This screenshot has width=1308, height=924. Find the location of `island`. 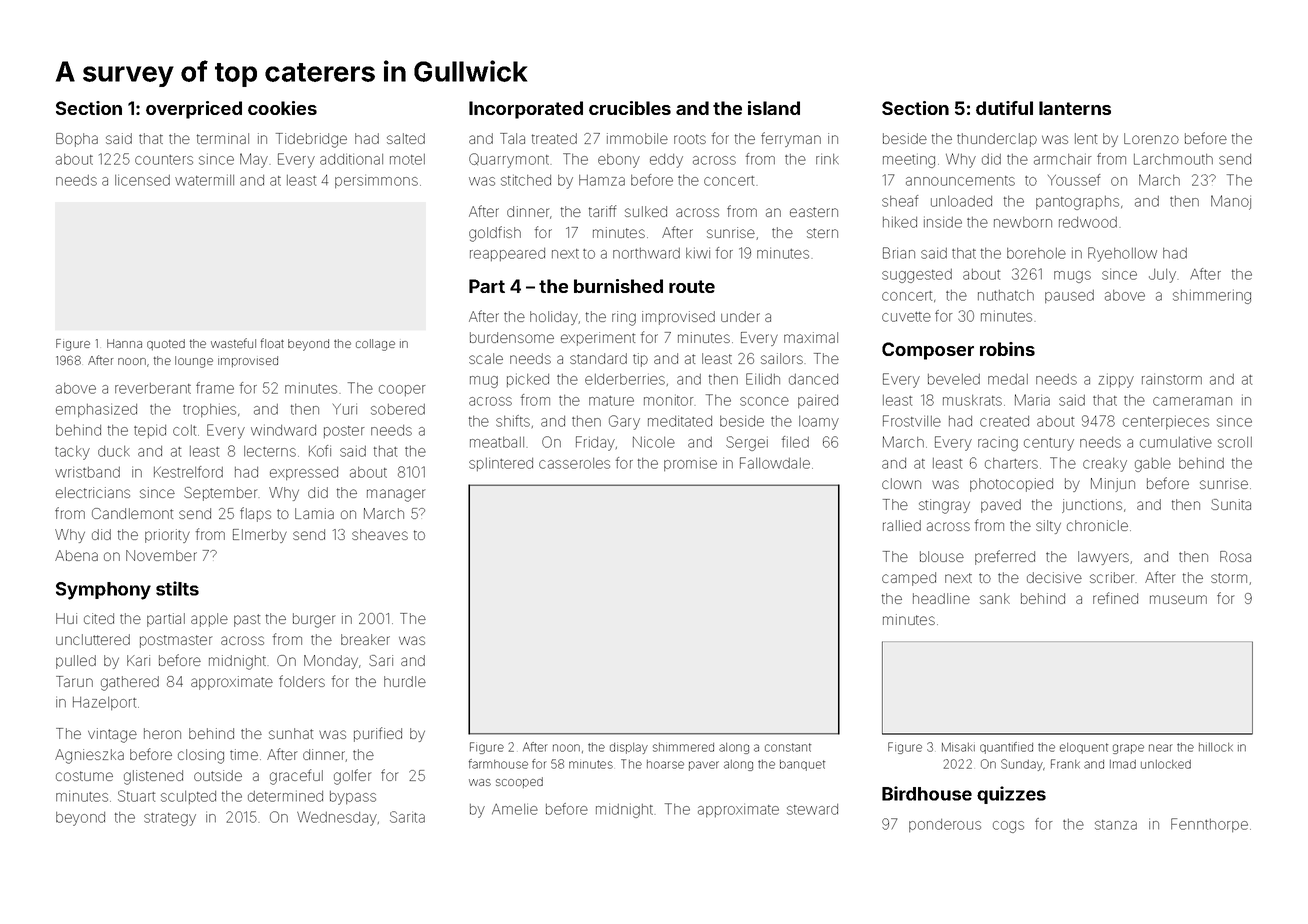

island is located at coordinates (774, 108).
